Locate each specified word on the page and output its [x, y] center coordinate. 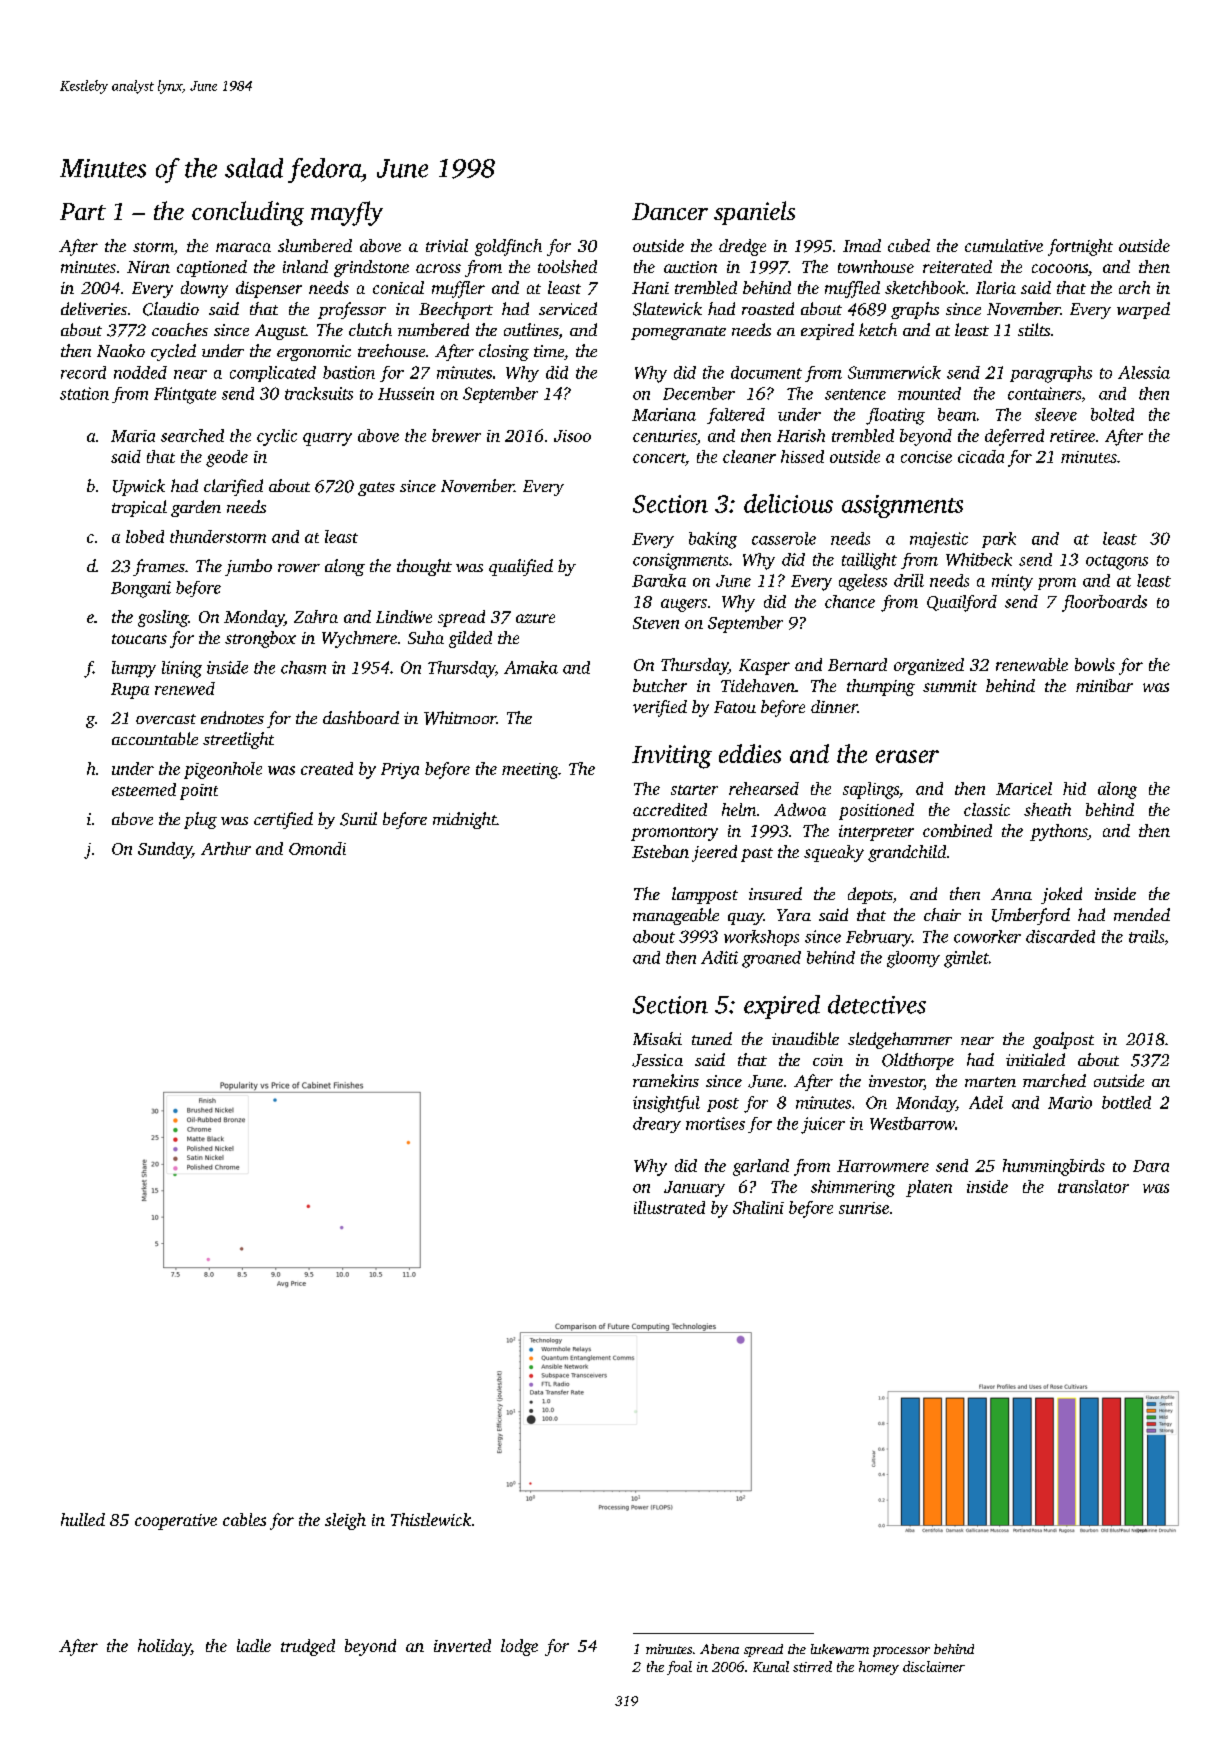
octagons [1117, 562]
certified [283, 820]
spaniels [754, 213]
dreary [657, 1125]
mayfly [347, 213]
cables [244, 1519]
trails [1146, 936]
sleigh [345, 1521]
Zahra [316, 616]
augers [684, 605]
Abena [719, 1649]
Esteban [660, 851]
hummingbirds [1054, 1167]
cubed [909, 245]
